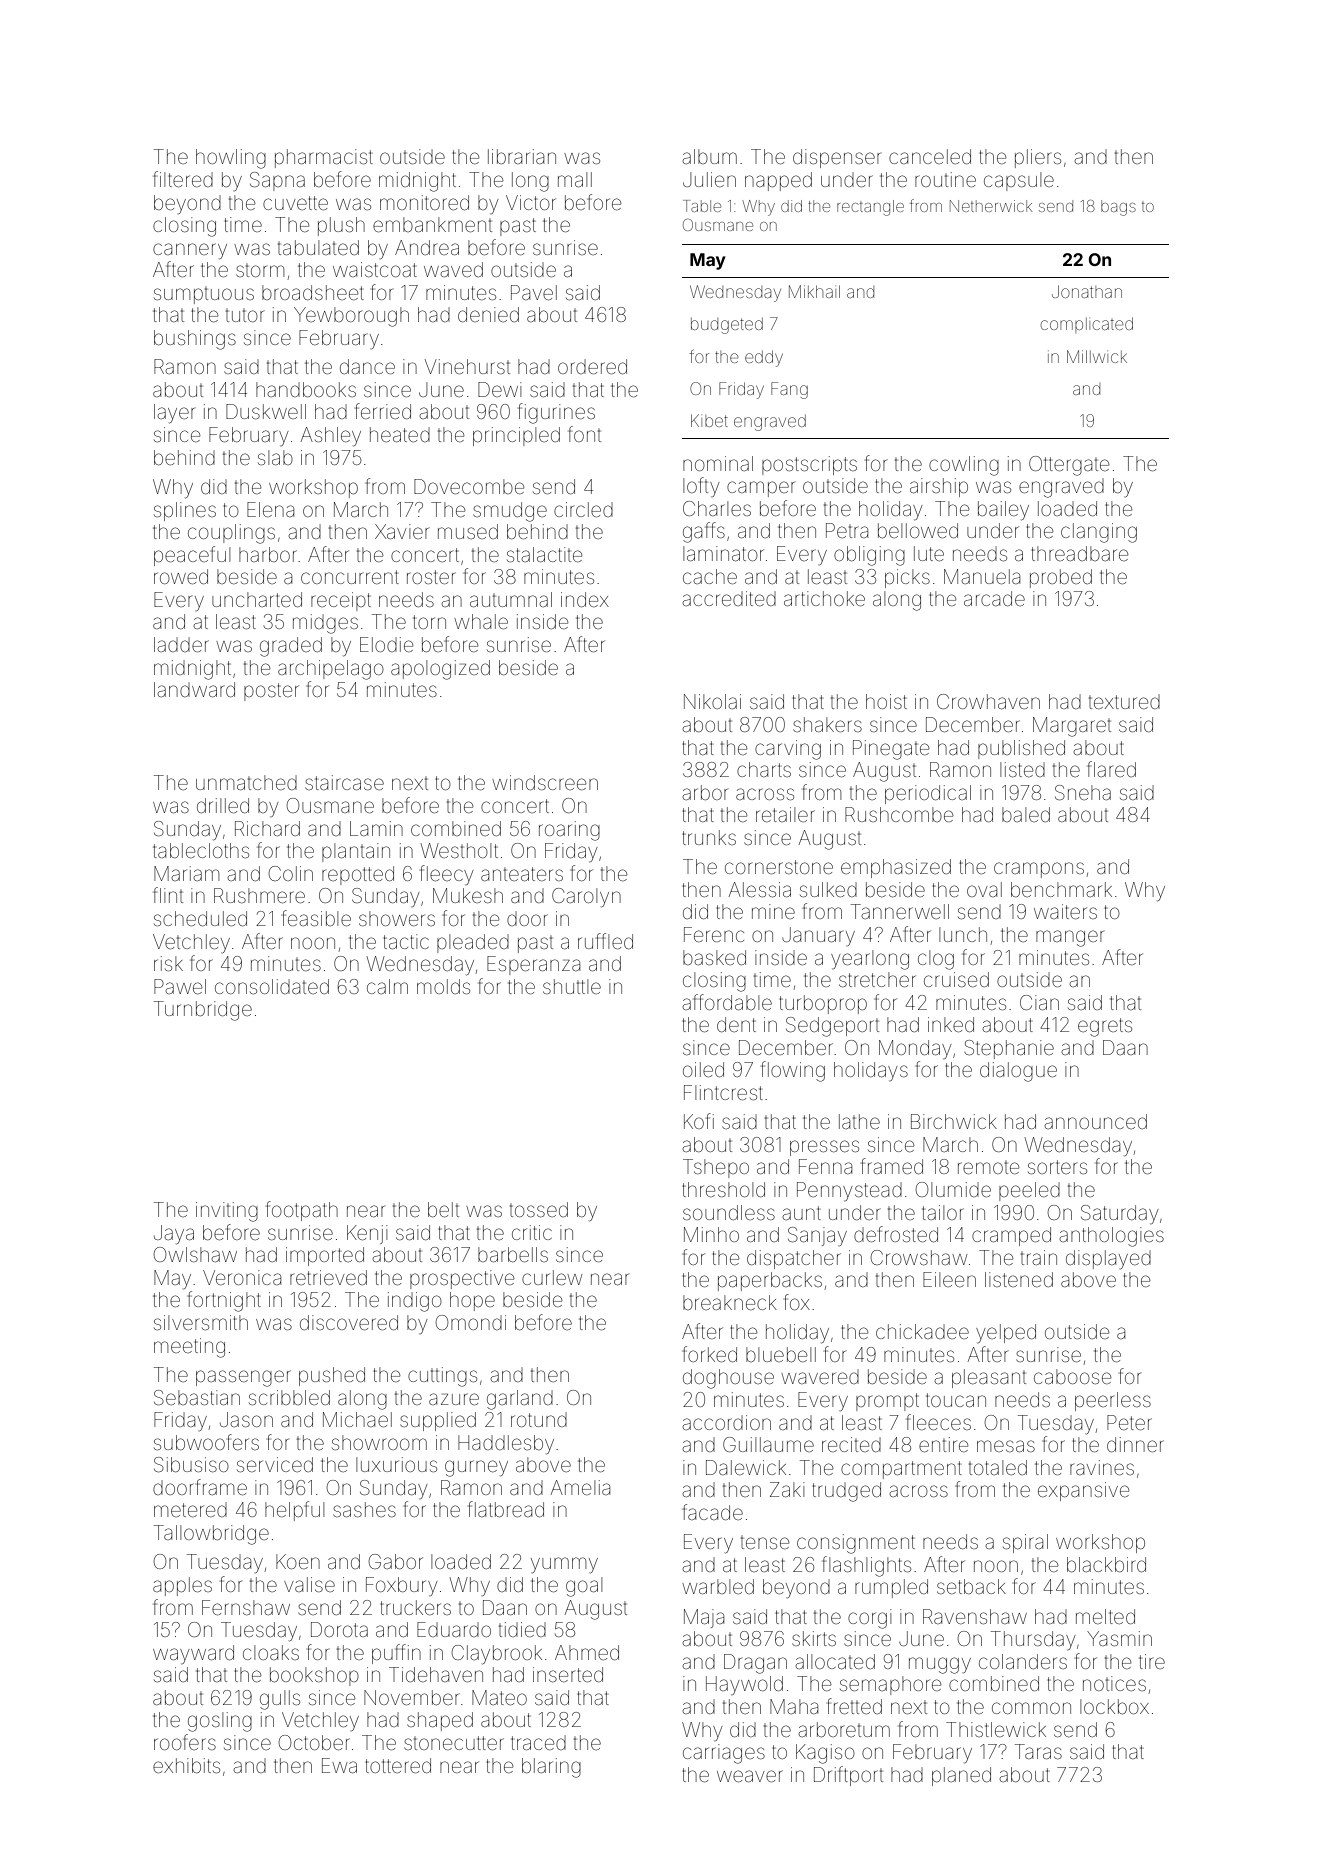 Image resolution: width=1321 pixels, height=1868 pixels. Describe the element at coordinates (195, 340) in the page. I see `bushings` at that location.
